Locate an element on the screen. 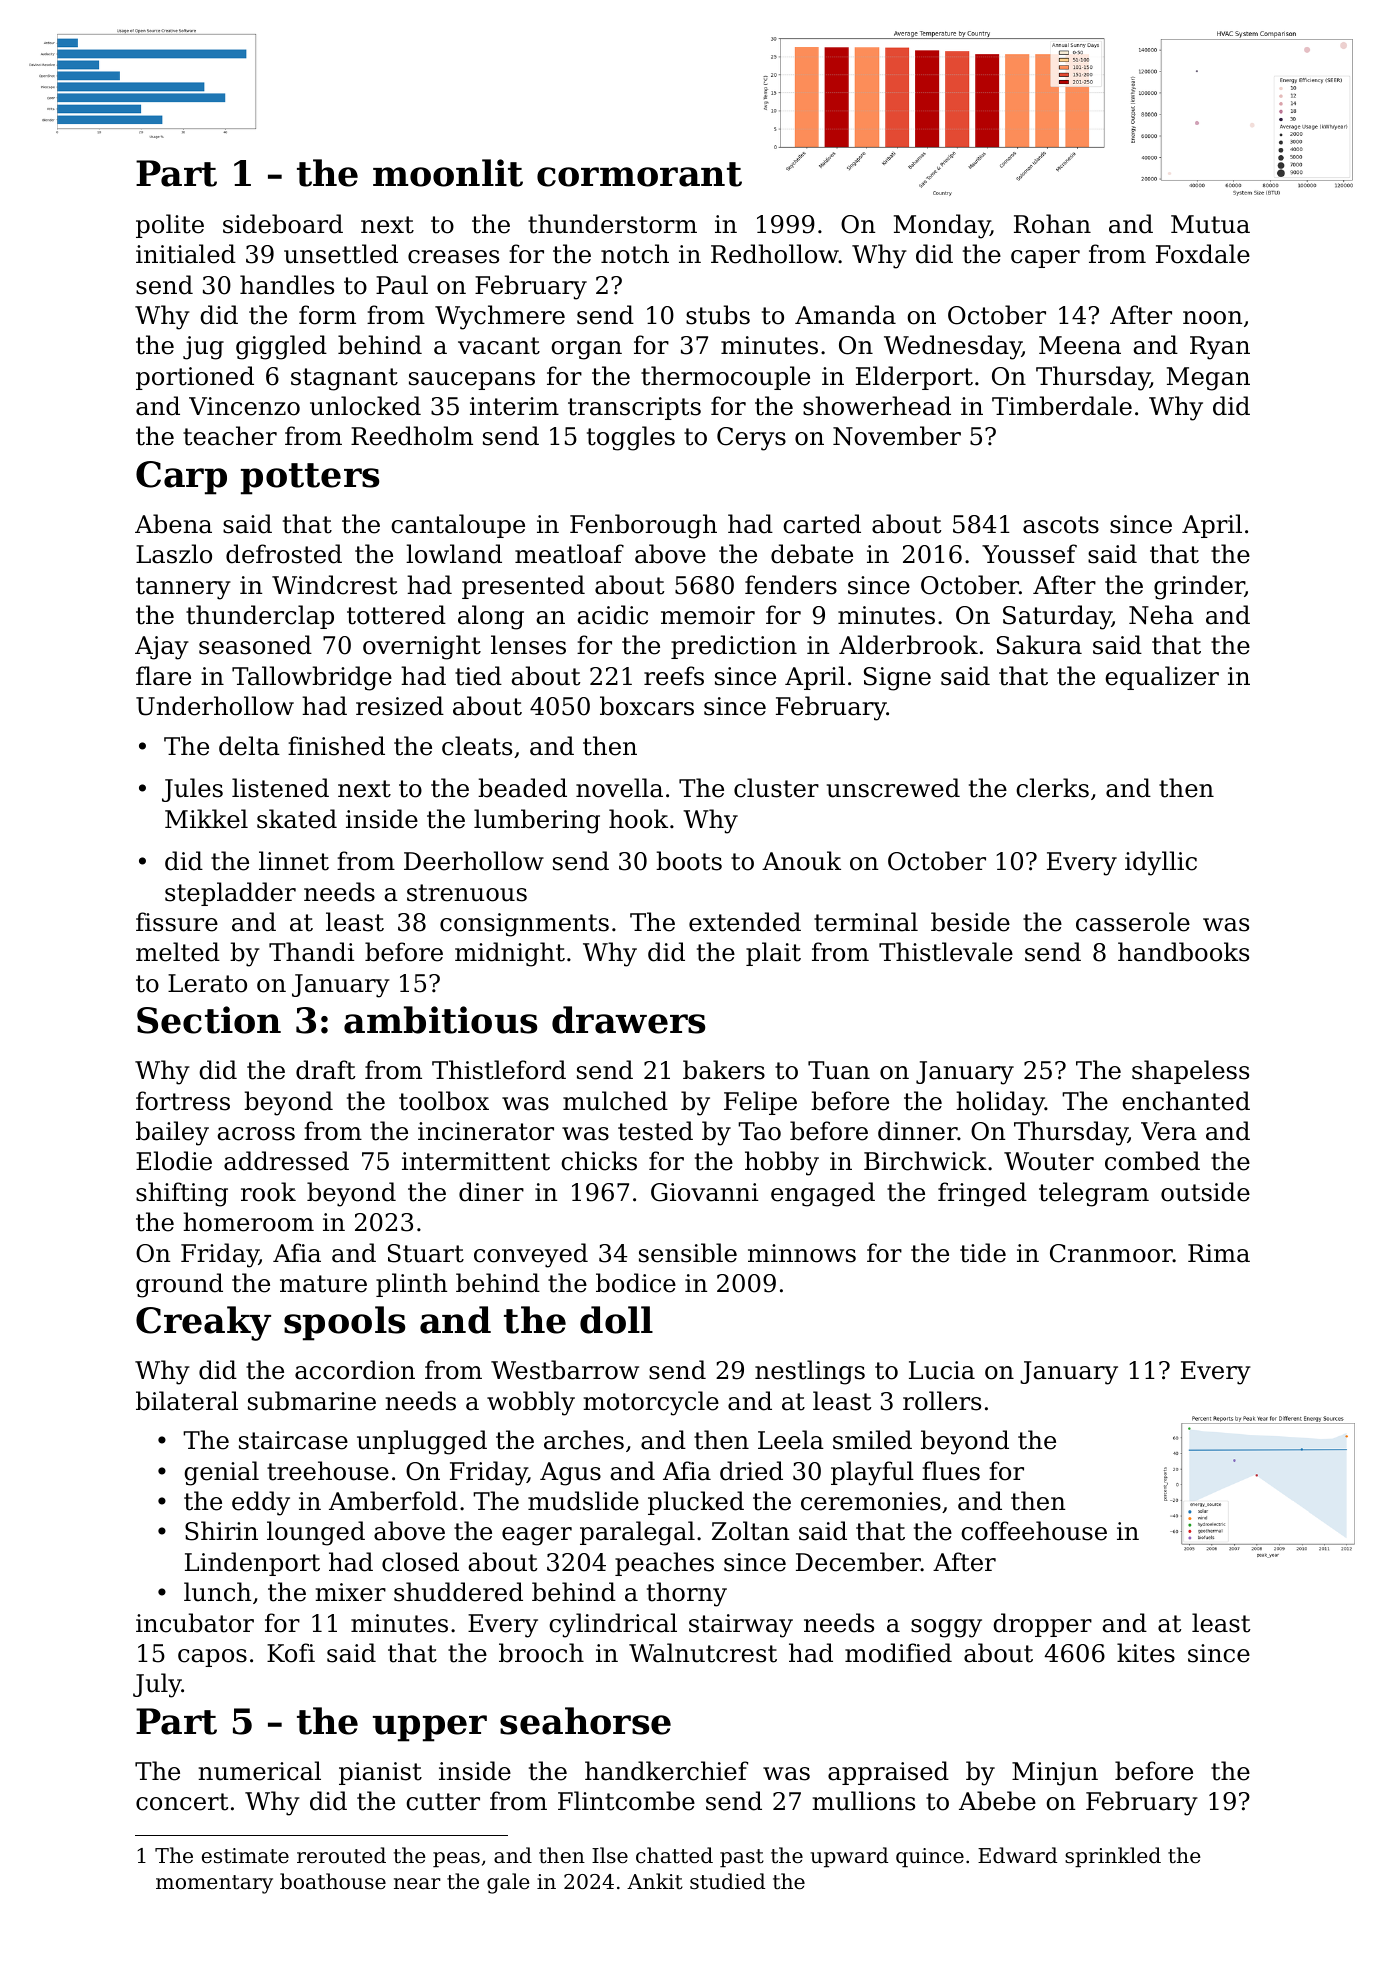 The height and width of the screenshot is (1969, 1386). melted is located at coordinates (178, 952).
